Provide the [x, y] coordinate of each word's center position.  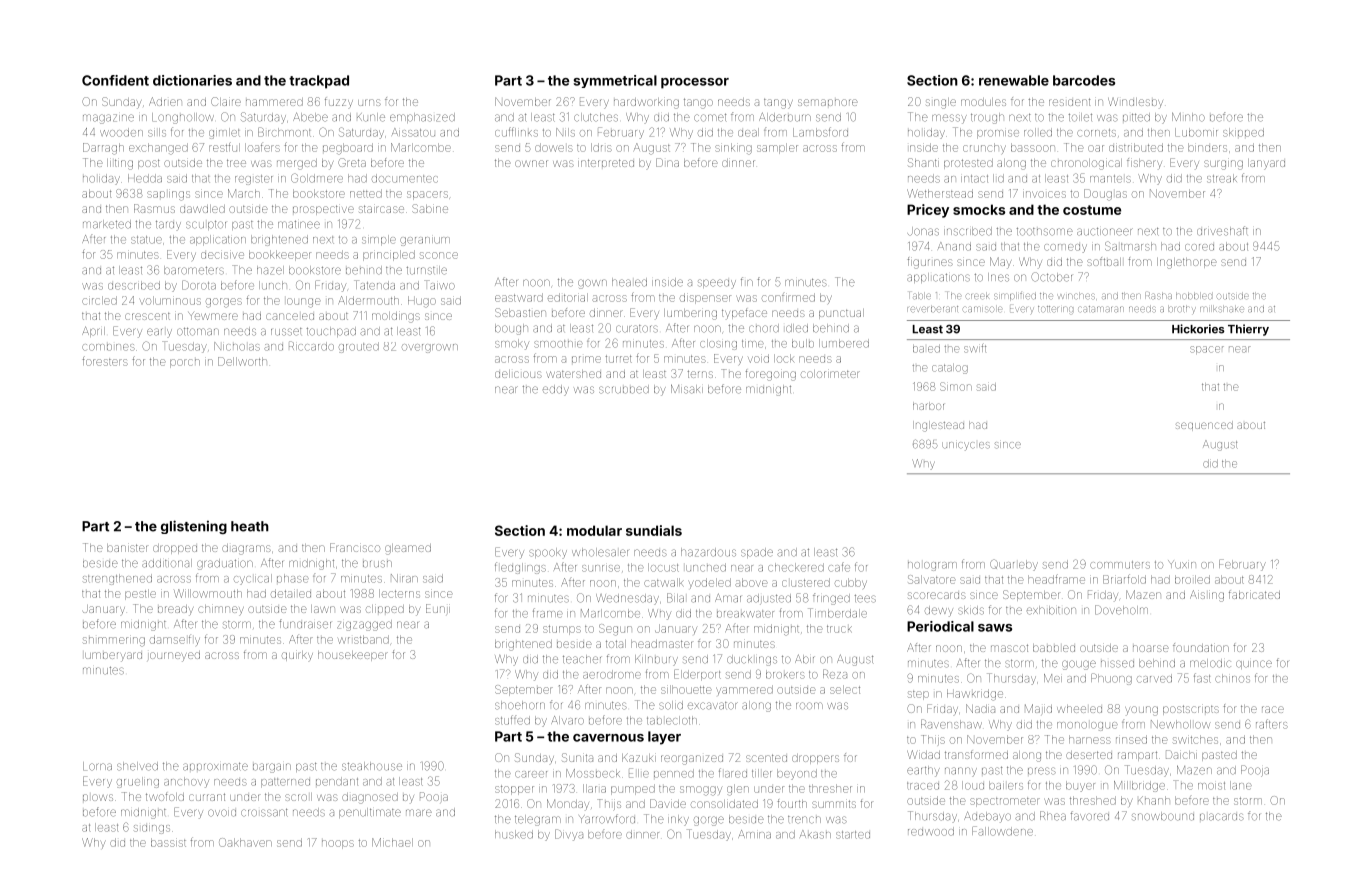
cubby [851, 583]
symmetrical [615, 81]
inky [678, 820]
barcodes [1084, 80]
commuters [1120, 565]
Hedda [145, 178]
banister [127, 548]
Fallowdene [1002, 831]
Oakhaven [245, 842]
